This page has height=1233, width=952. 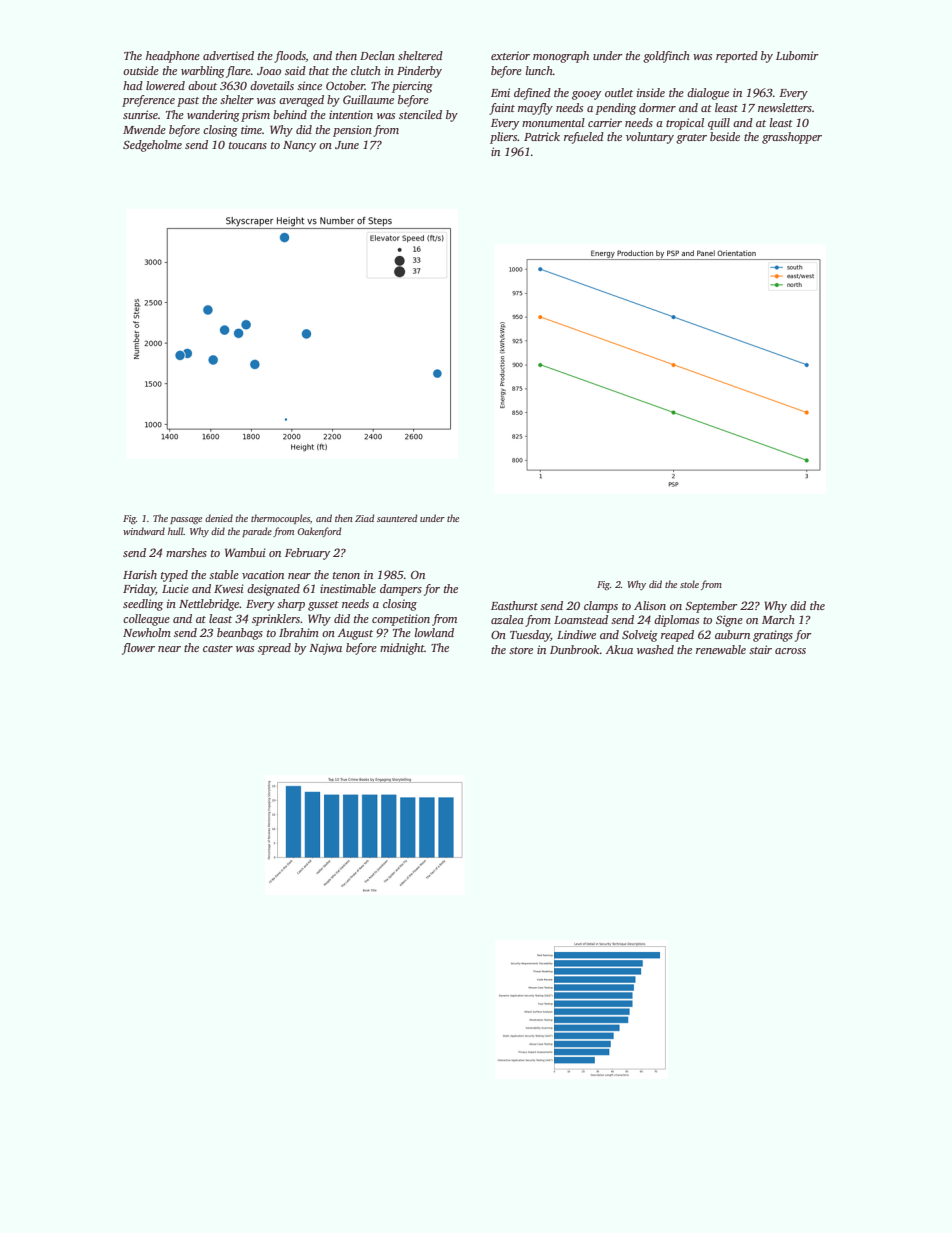 What do you see at coordinates (792, 138) in the page?
I see `grasshopper` at bounding box center [792, 138].
